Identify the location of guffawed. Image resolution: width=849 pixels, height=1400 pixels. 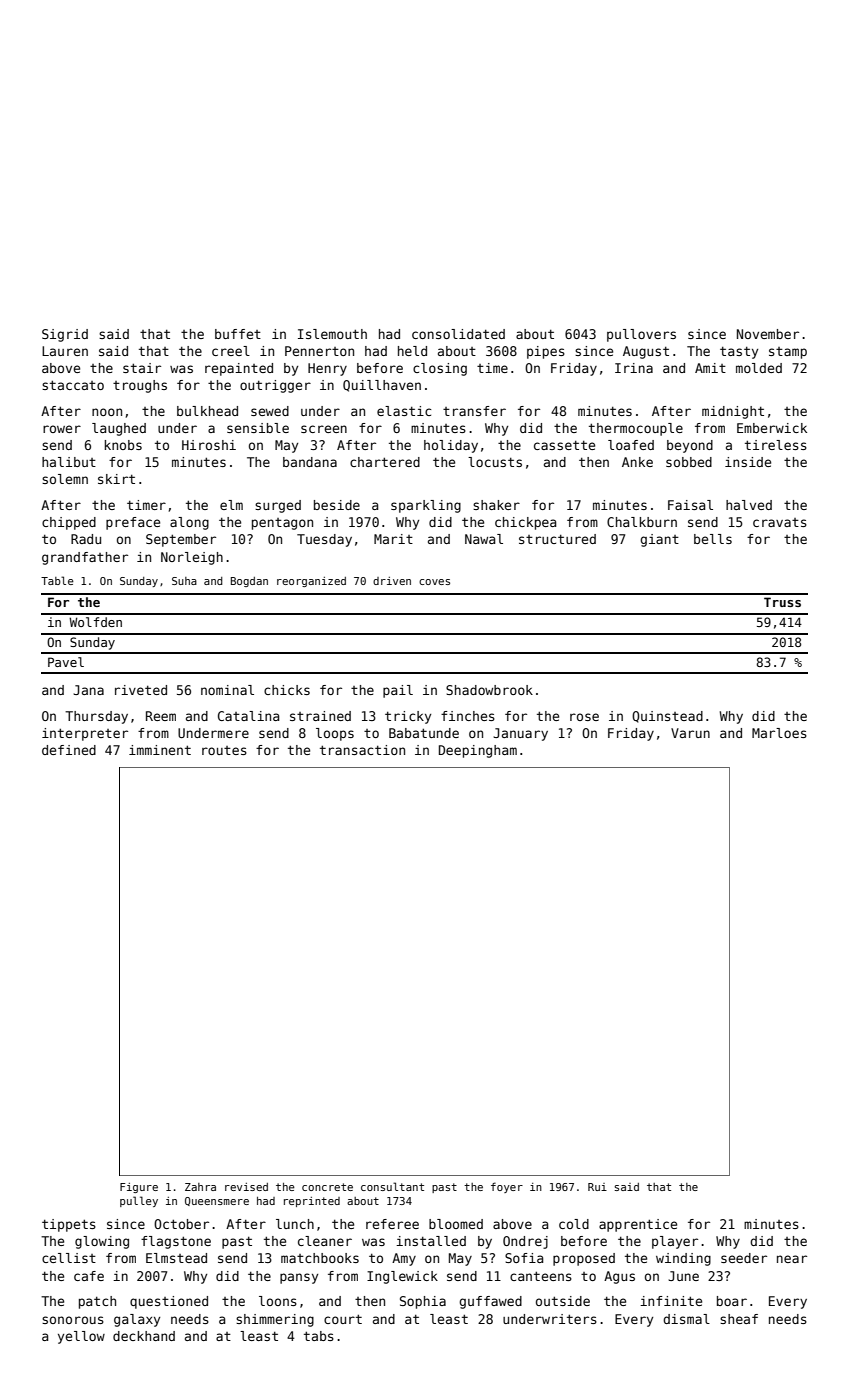
(490, 1302).
